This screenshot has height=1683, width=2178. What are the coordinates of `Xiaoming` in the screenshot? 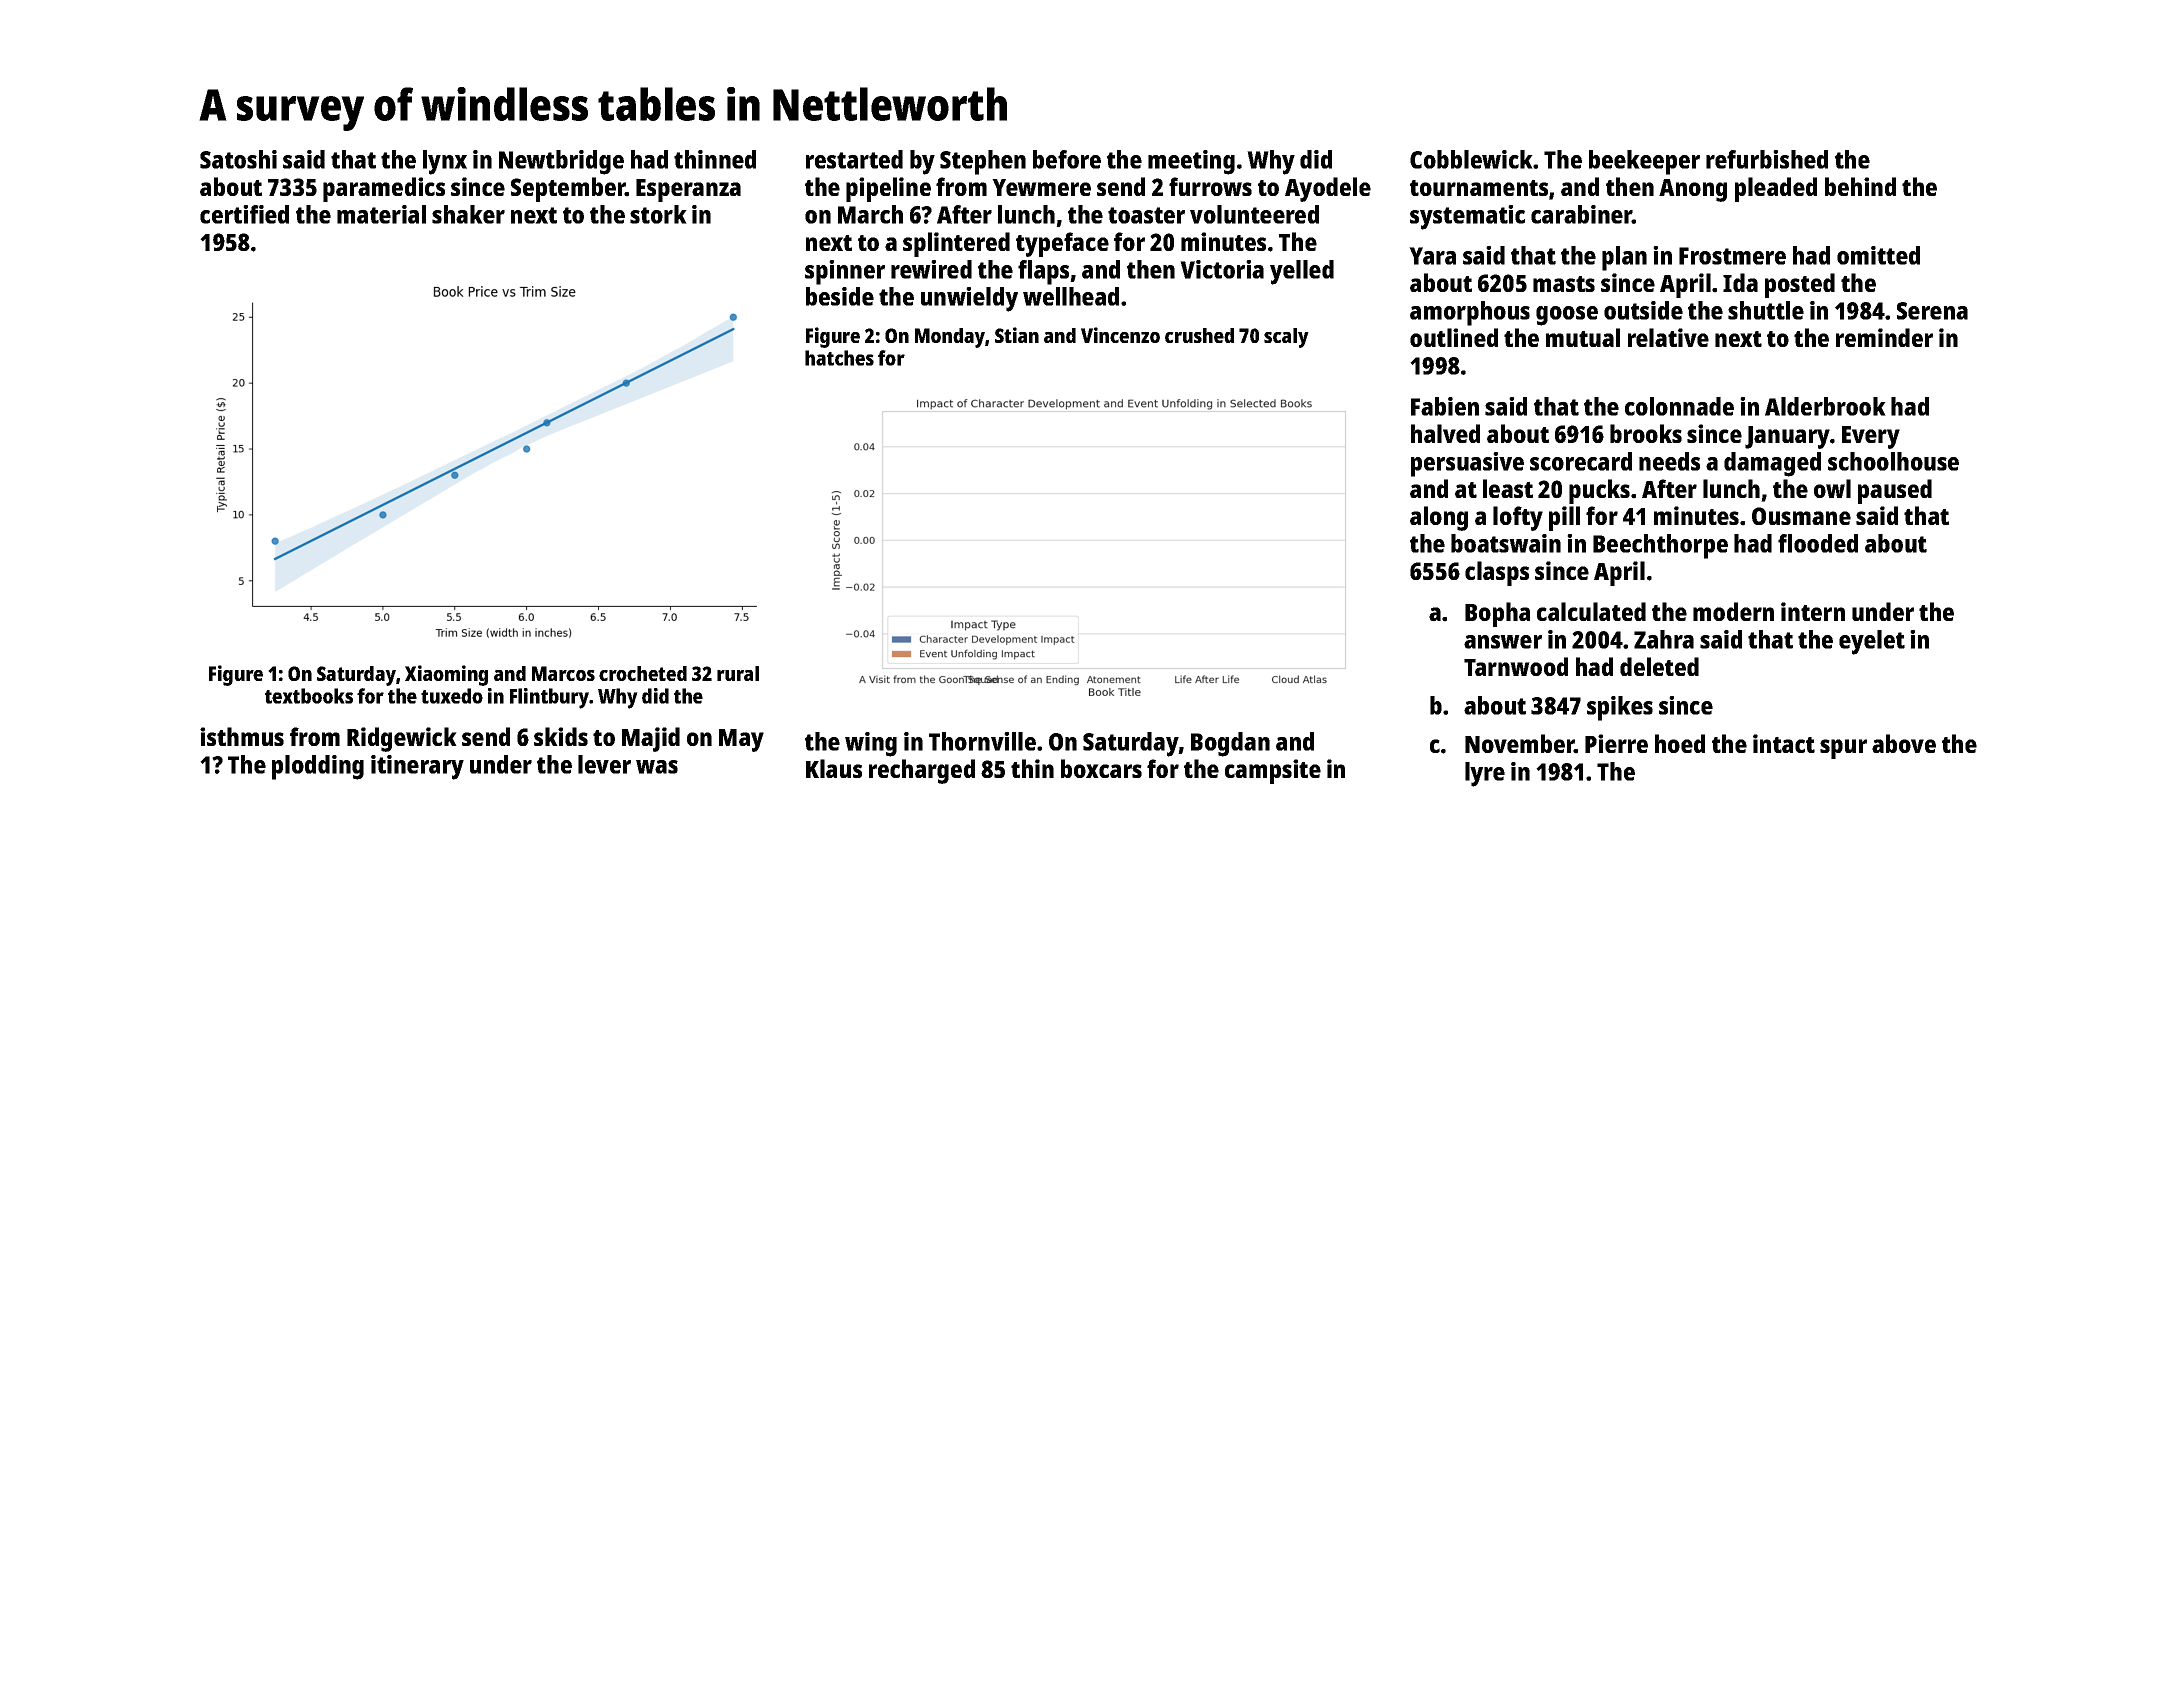 It's located at (446, 675).
